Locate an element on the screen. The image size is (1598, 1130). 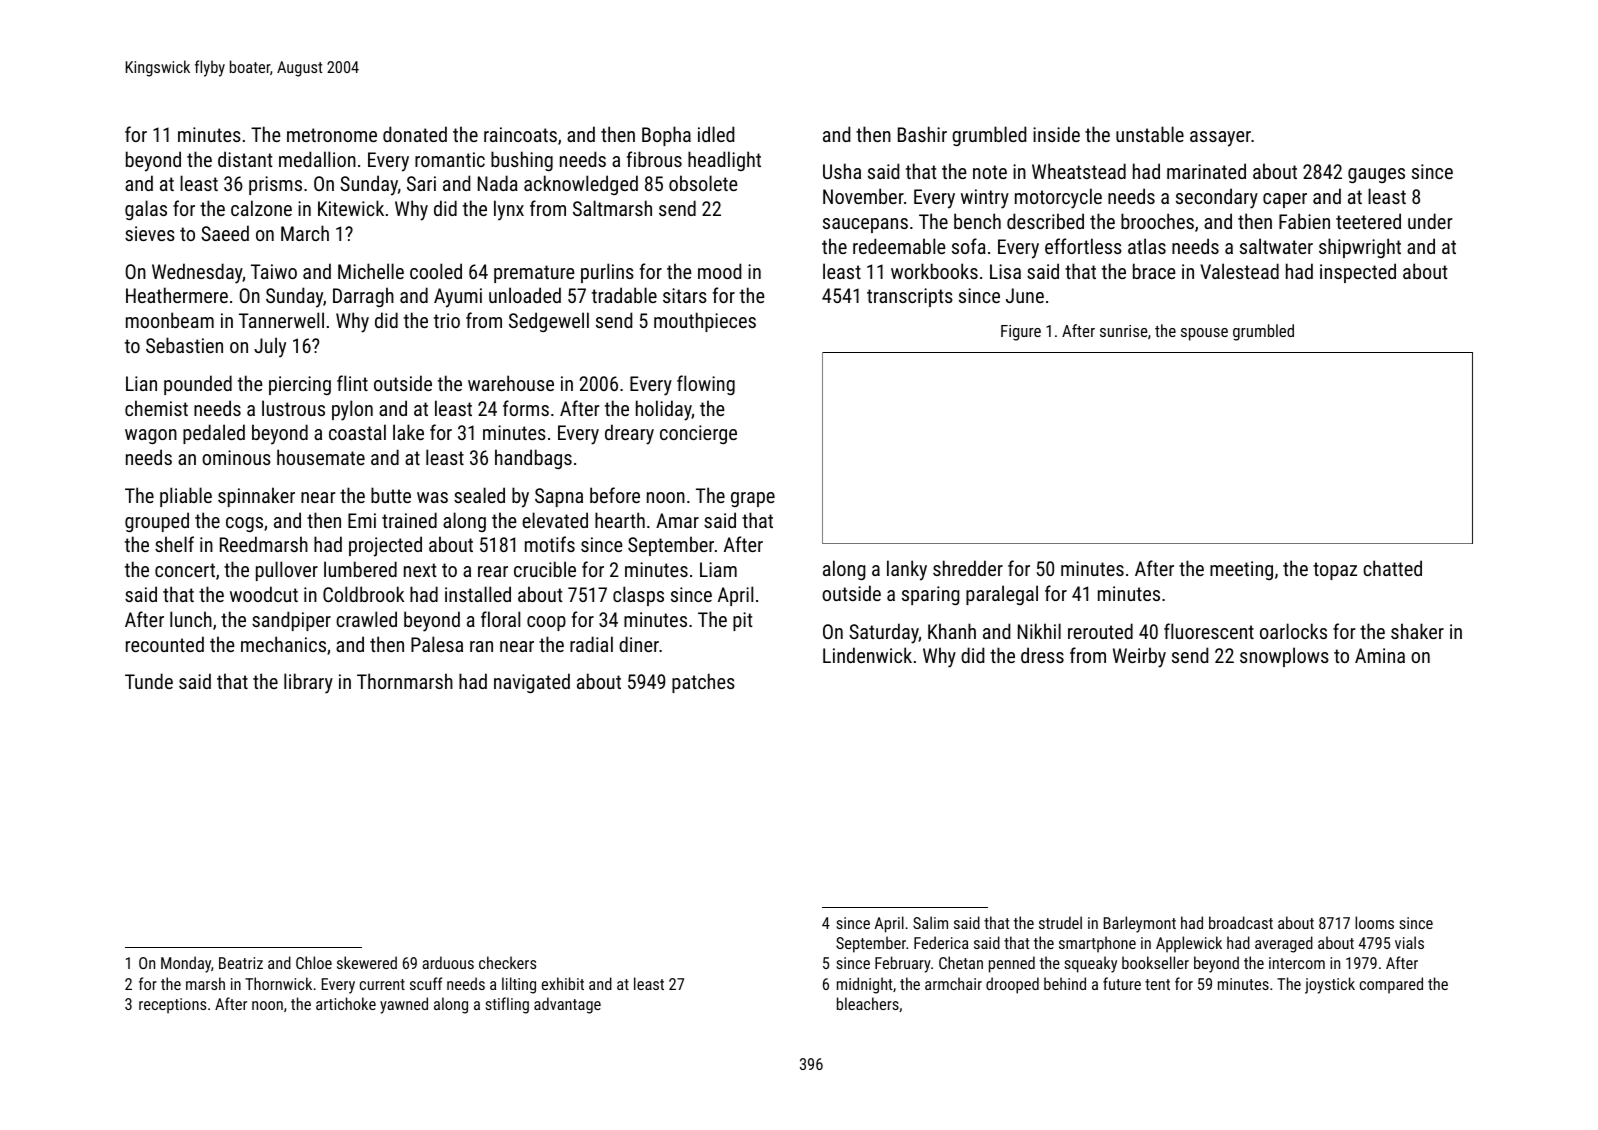
lynx is located at coordinates (509, 210).
